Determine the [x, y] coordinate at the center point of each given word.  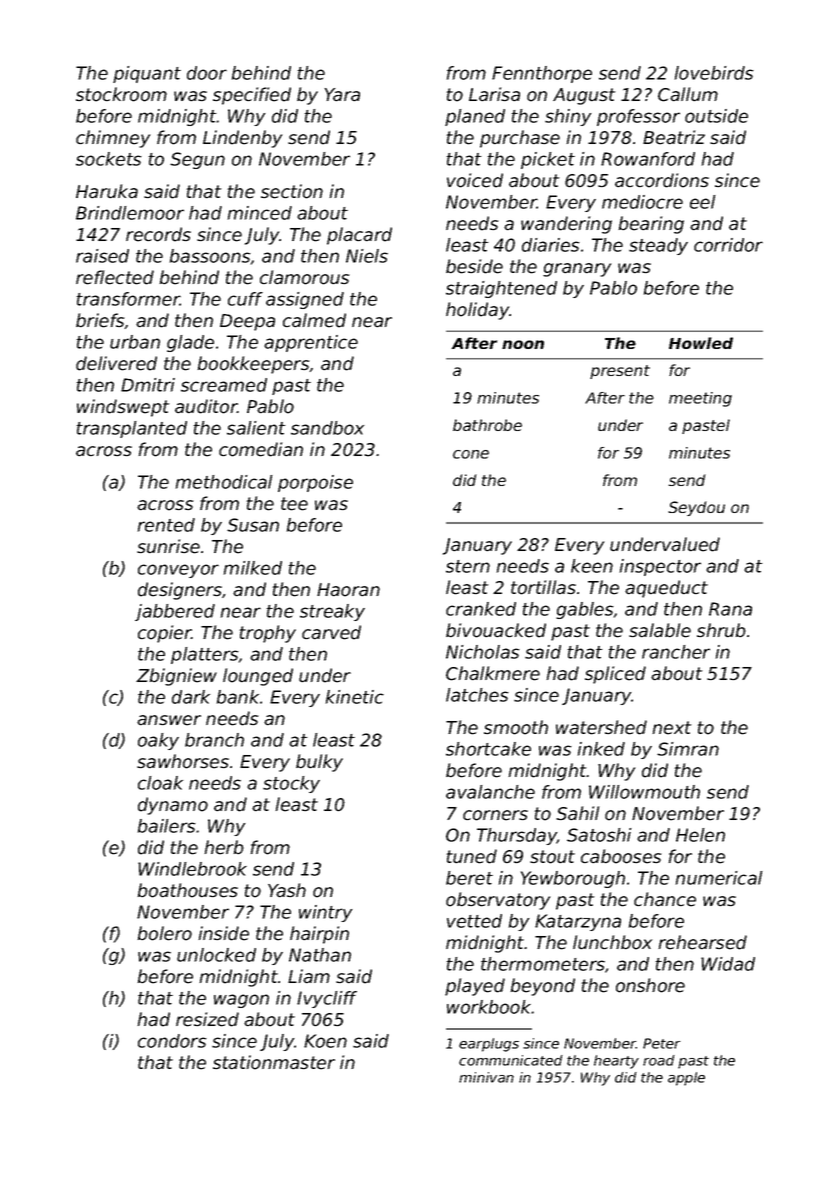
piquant [147, 74]
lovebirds [714, 73]
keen [592, 566]
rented [166, 525]
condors [172, 1041]
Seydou [696, 508]
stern [468, 566]
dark [191, 697]
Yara [342, 95]
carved [331, 632]
